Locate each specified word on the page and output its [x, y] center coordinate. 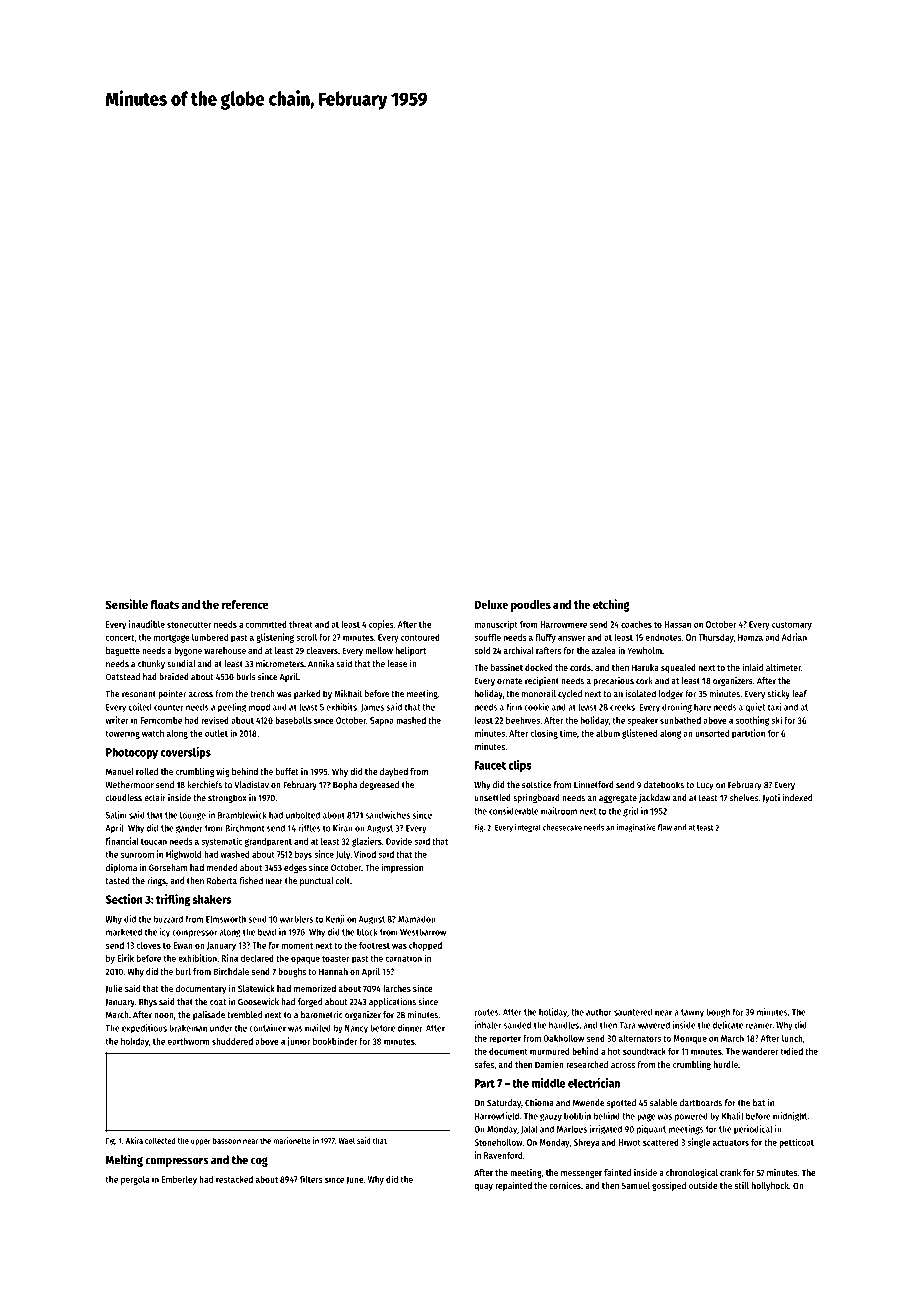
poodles [531, 606]
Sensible [127, 604]
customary [792, 625]
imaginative [636, 828]
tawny [692, 1013]
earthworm [189, 1041]
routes [487, 1012]
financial [122, 841]
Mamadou [416, 919]
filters [311, 1179]
